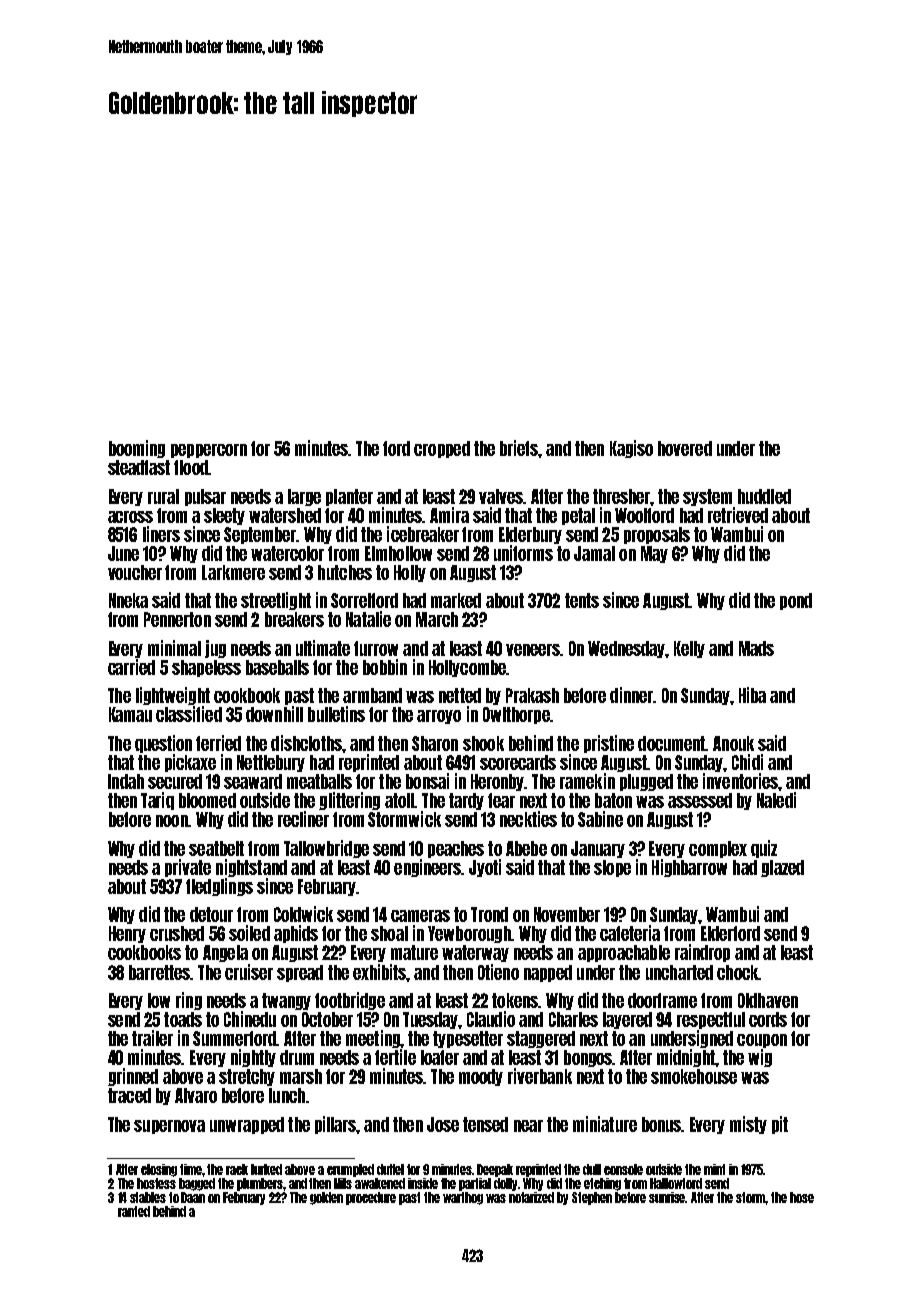 This image has height=1308, width=924. I want to click on plumbers, so click(260, 1184).
